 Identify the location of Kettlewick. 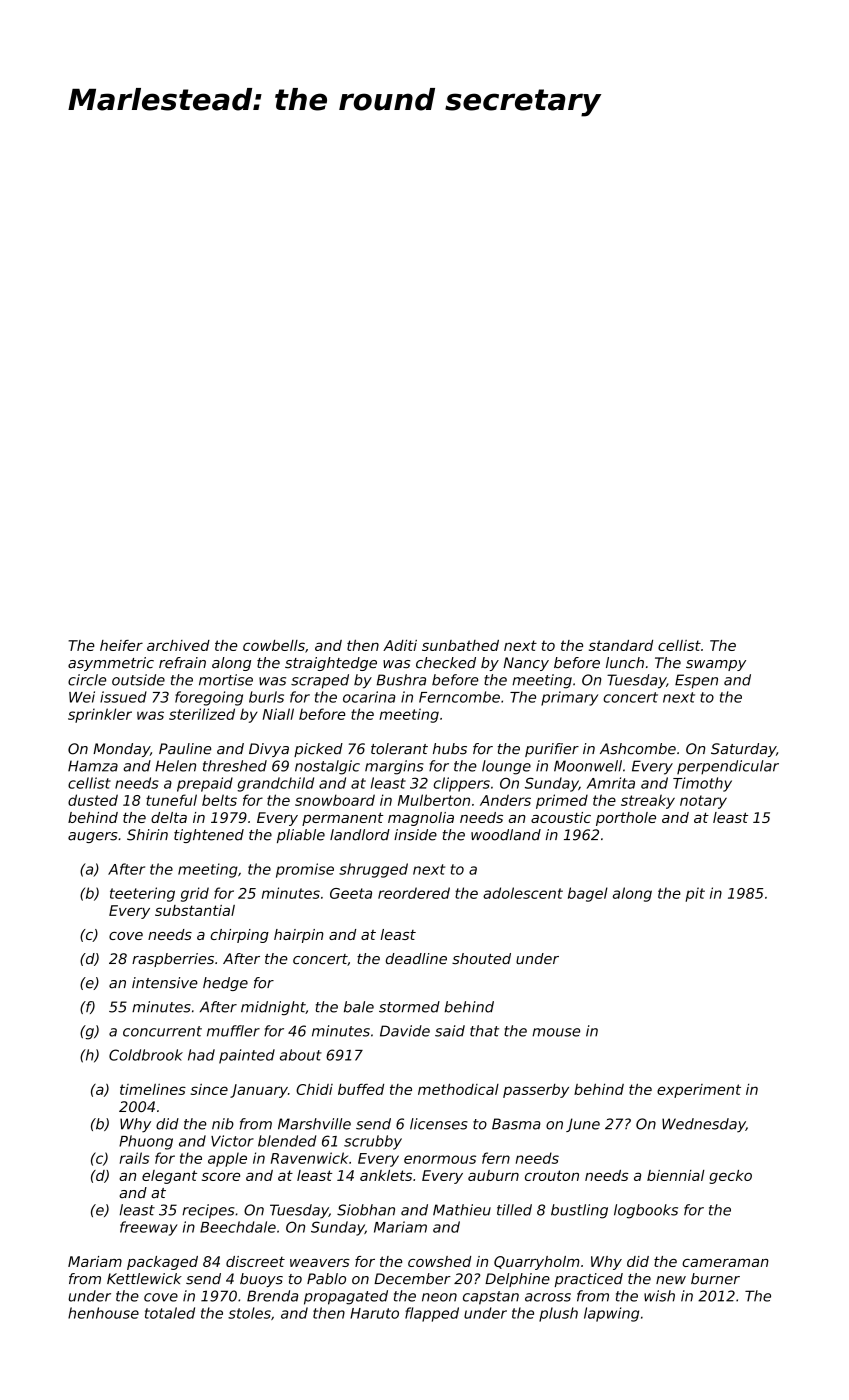
(144, 1279).
